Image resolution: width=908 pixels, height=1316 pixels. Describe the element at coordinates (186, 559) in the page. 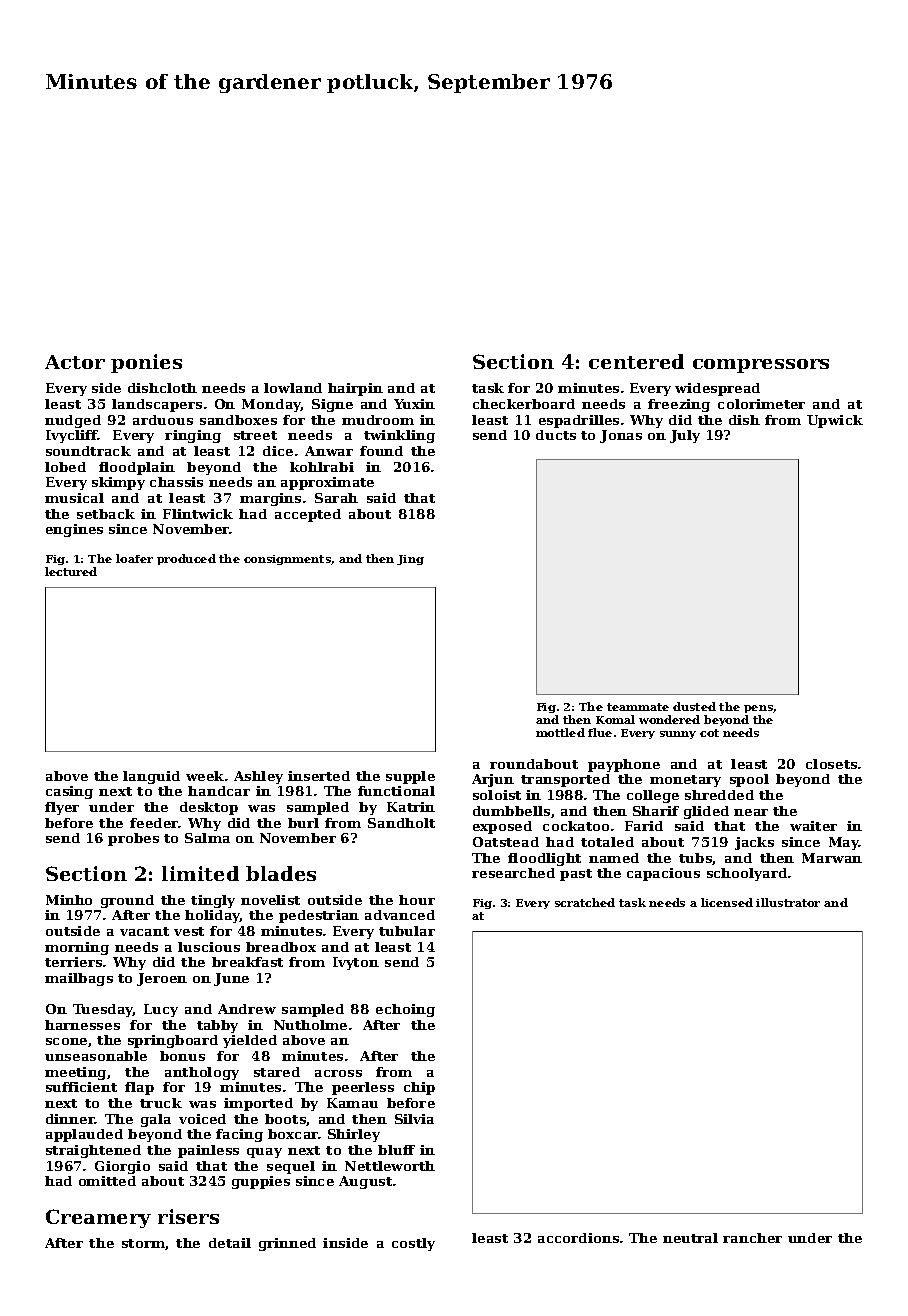

I see `produced` at that location.
